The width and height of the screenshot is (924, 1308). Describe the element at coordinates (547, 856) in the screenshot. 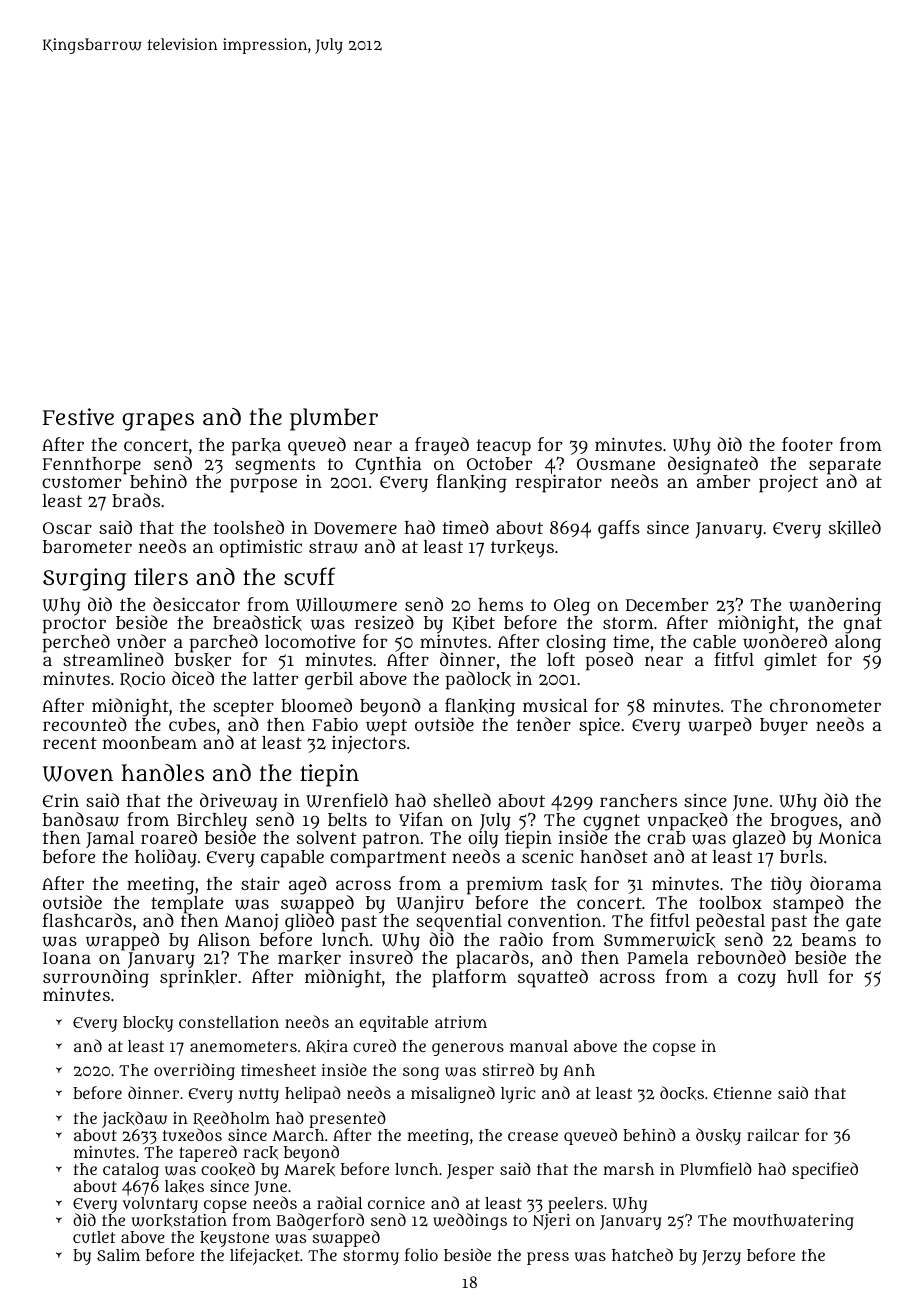

I see `scenic` at that location.
